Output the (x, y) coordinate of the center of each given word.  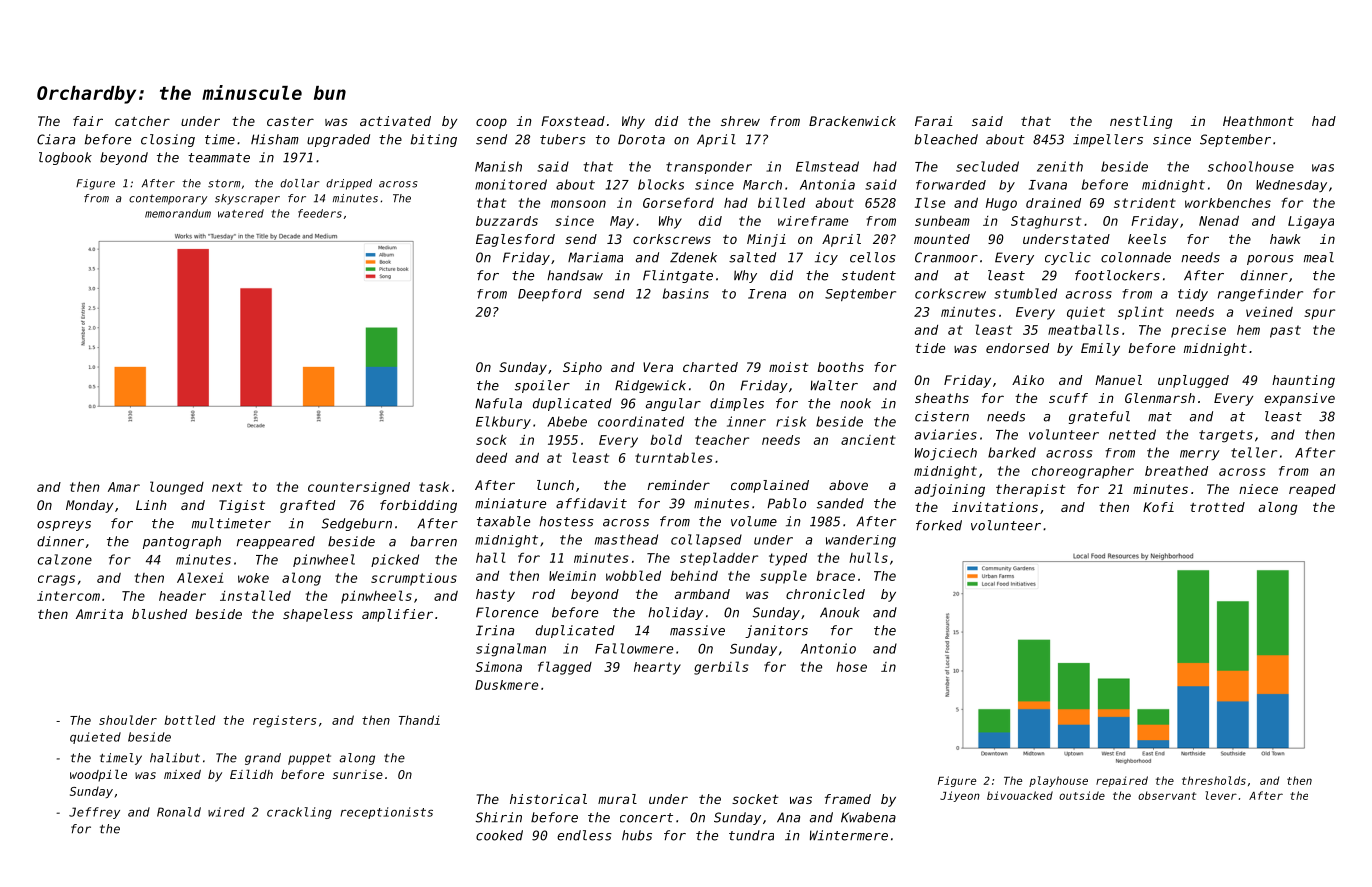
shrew (740, 121)
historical (548, 799)
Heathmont (1258, 121)
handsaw (575, 275)
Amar (124, 487)
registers (284, 721)
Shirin (499, 817)
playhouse (1058, 781)
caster (290, 121)
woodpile (98, 775)
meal (1319, 257)
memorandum (178, 213)
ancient (868, 440)
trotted (1217, 507)
